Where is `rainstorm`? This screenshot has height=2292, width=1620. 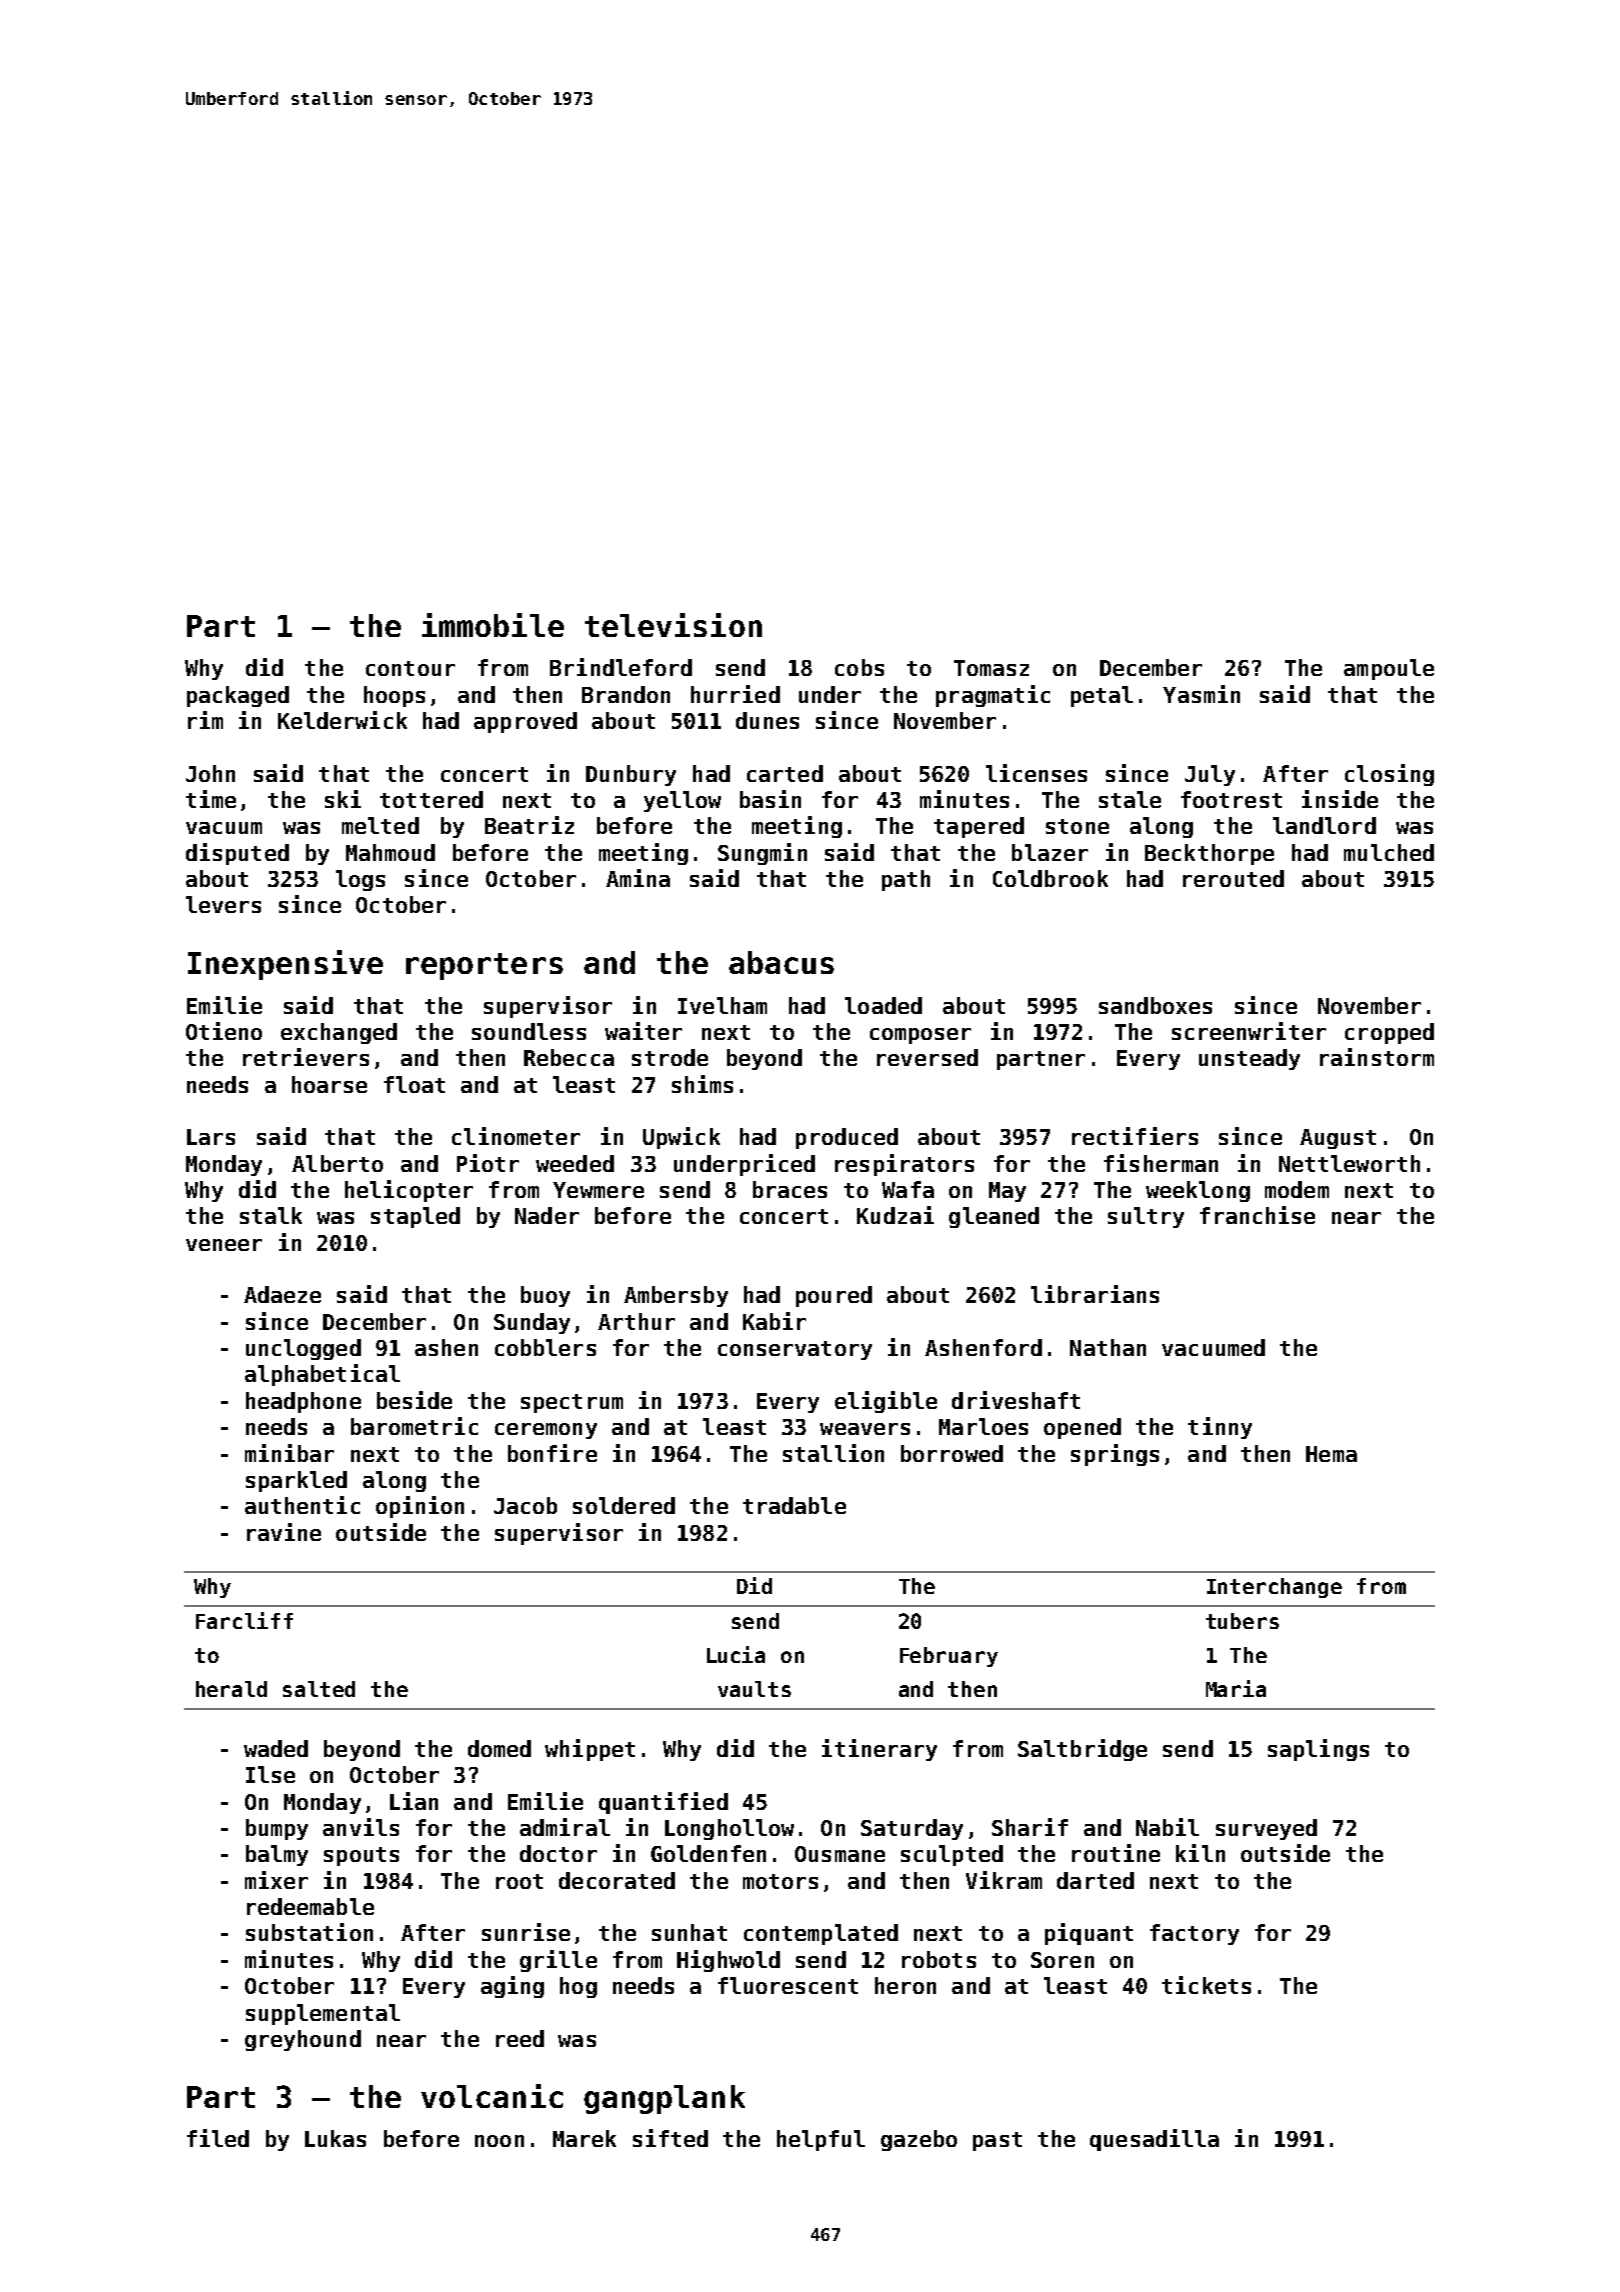
rainstorm is located at coordinates (1377, 1057).
